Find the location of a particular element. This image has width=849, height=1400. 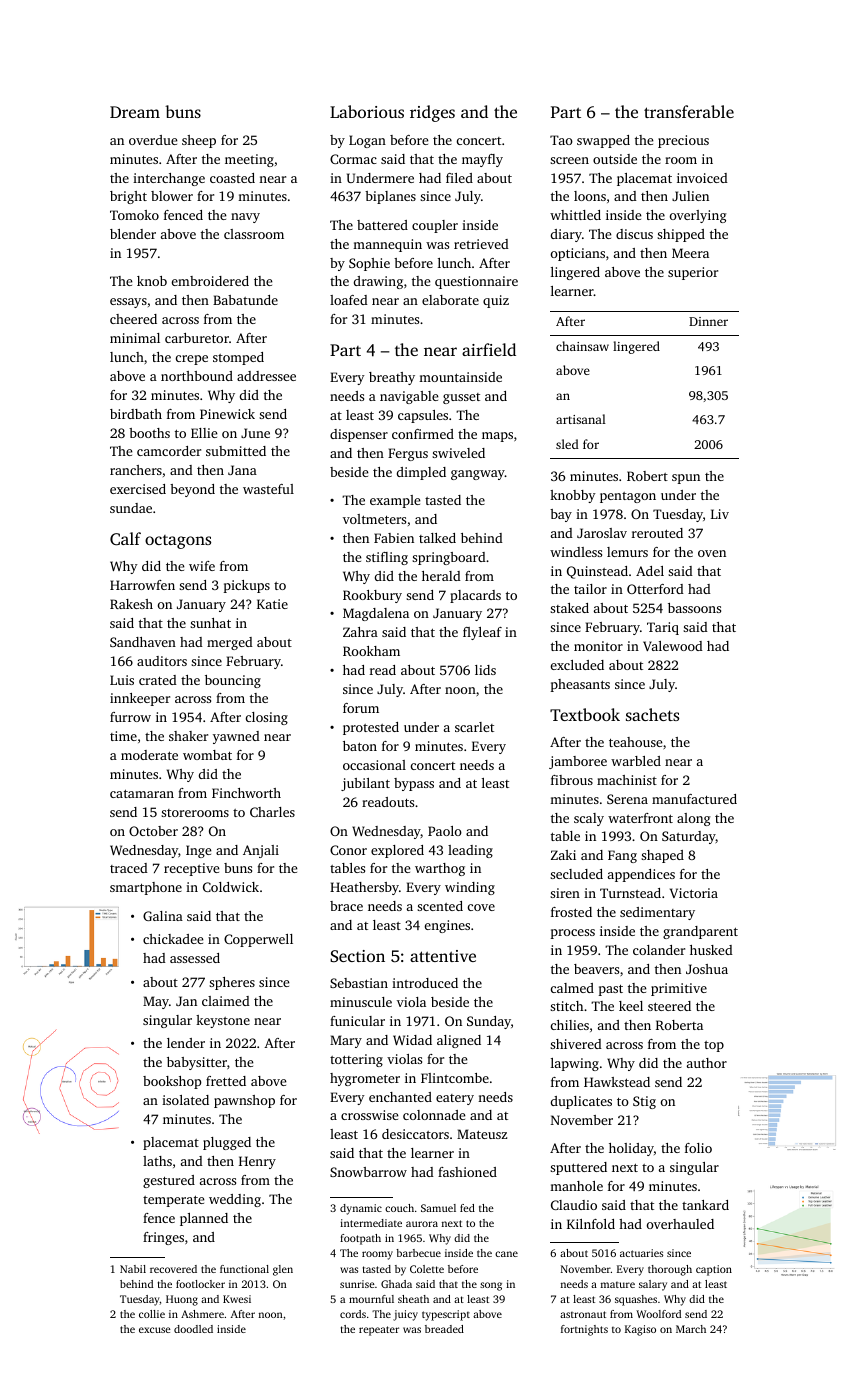

Stig is located at coordinates (644, 1102).
